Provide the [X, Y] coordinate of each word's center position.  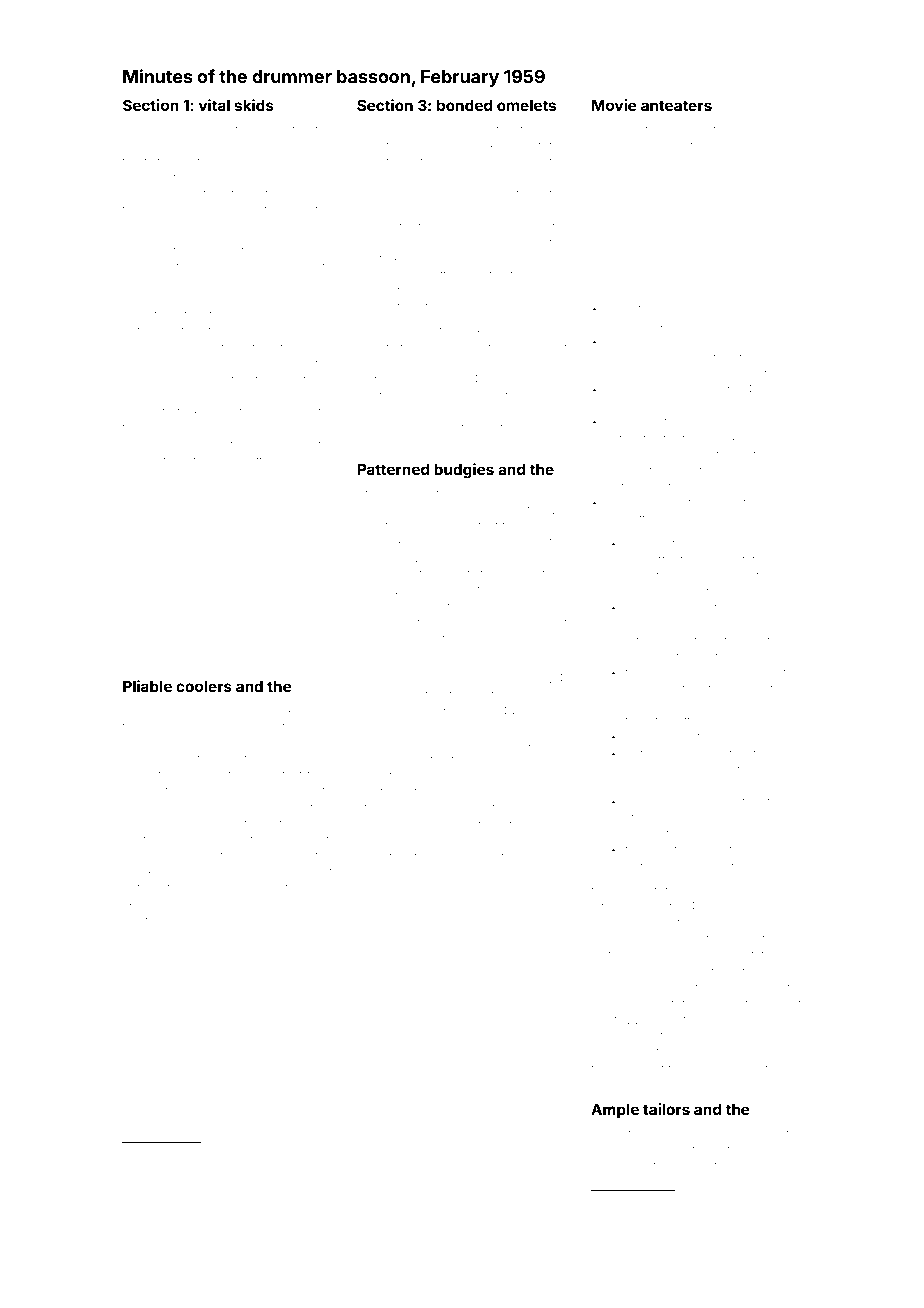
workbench [491, 775]
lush [241, 903]
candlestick [190, 226]
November [253, 1201]
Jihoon [706, 543]
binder [511, 330]
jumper [493, 681]
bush [651, 906]
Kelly [718, 147]
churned [146, 444]
